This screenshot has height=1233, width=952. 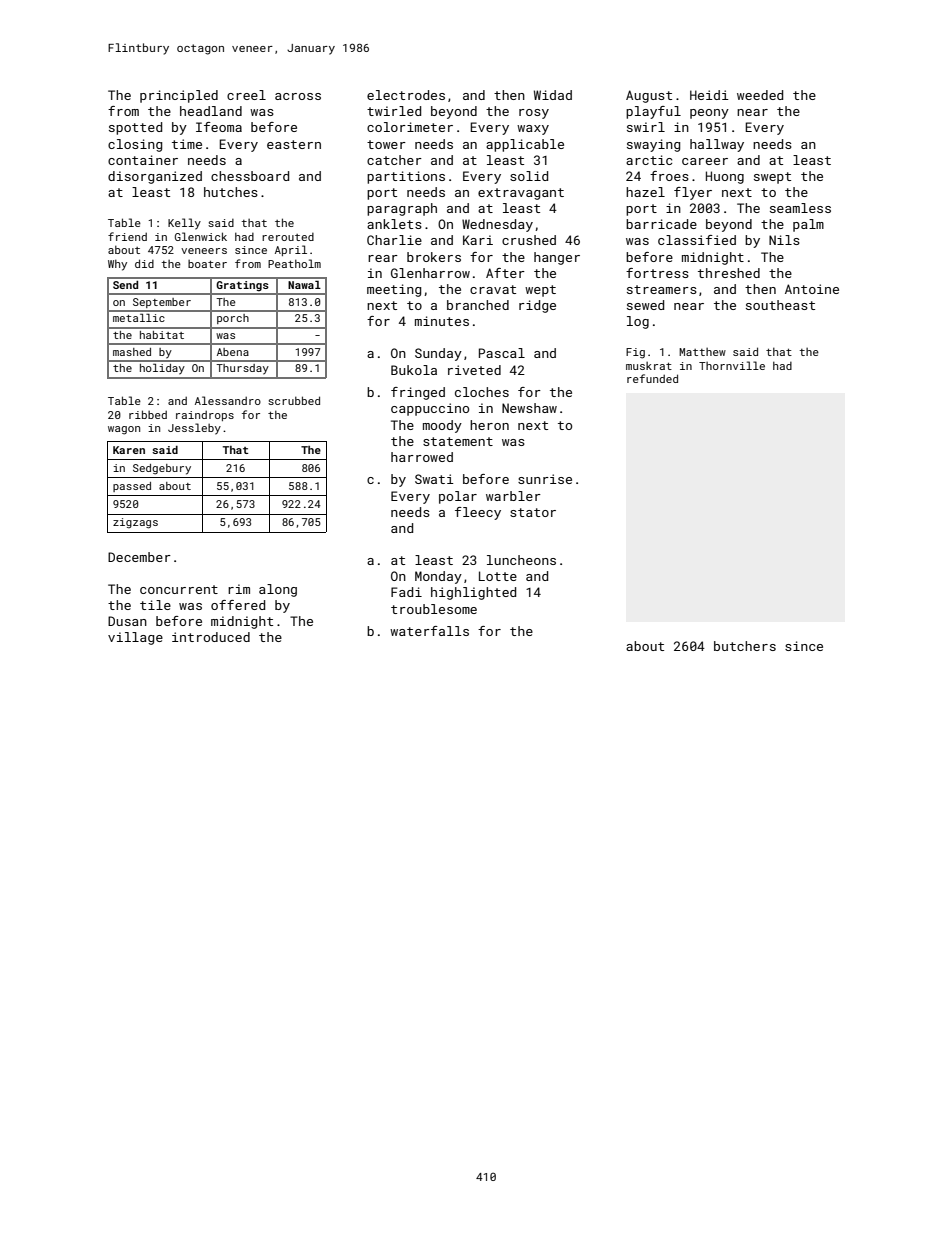 I want to click on extravagant, so click(x=521, y=194).
